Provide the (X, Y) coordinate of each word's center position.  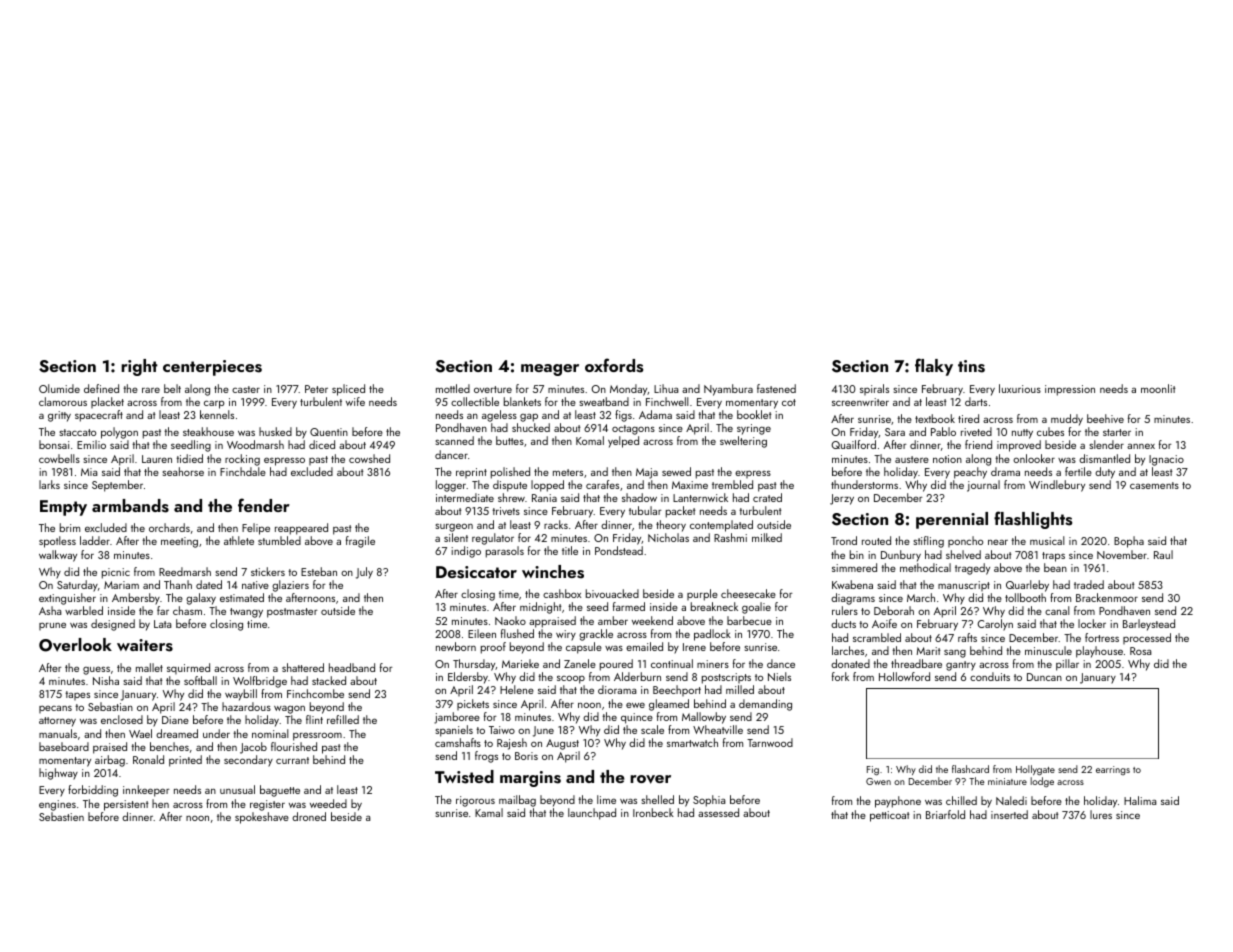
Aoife (884, 623)
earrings (1113, 770)
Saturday (77, 586)
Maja (647, 473)
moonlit (1158, 388)
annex (1141, 446)
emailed (644, 646)
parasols (505, 552)
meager (550, 370)
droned (309, 816)
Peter (316, 389)
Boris (526, 756)
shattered (303, 667)
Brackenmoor (1107, 597)
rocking (242, 460)
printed (185, 761)
